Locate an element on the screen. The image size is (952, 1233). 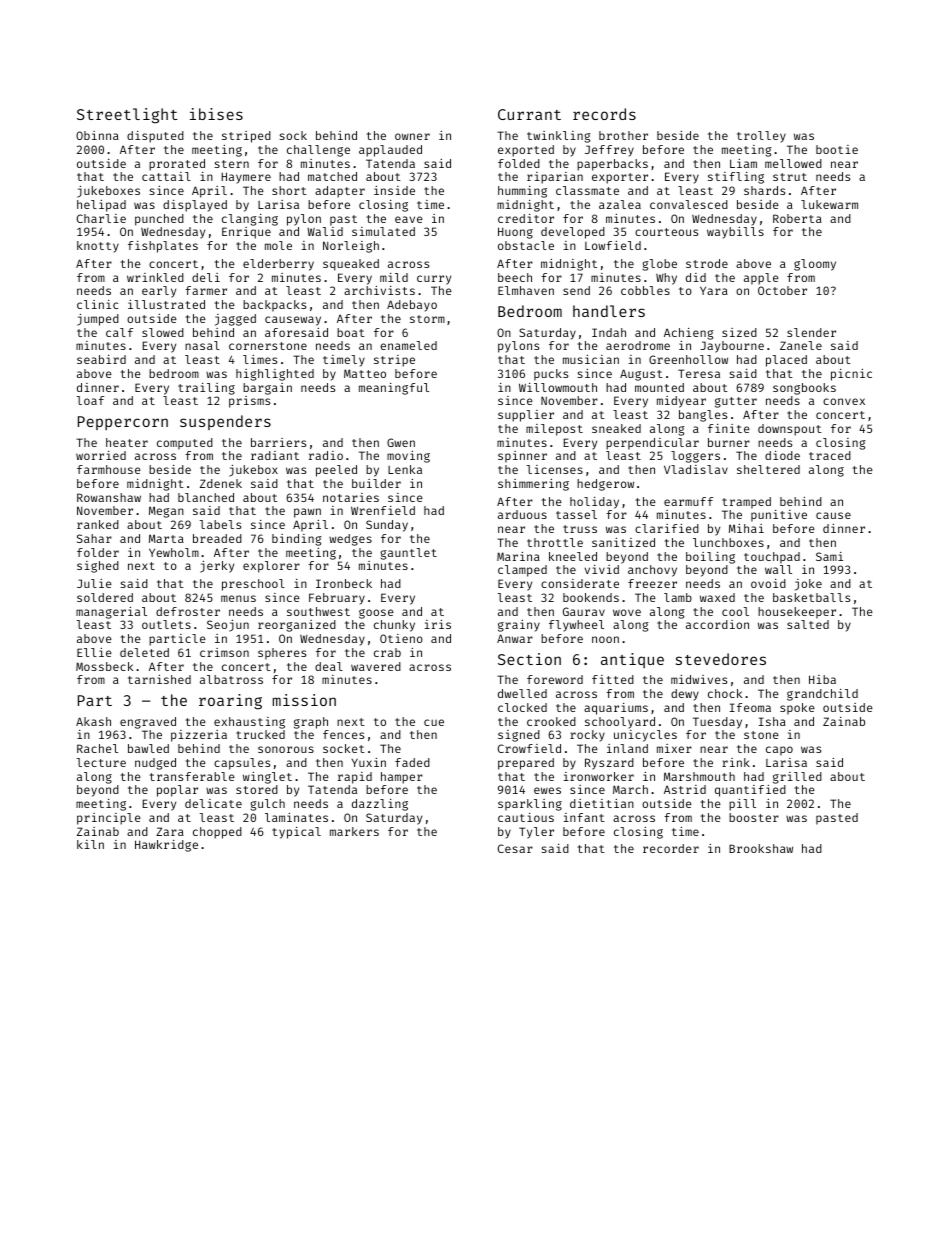
trolley is located at coordinates (761, 137).
